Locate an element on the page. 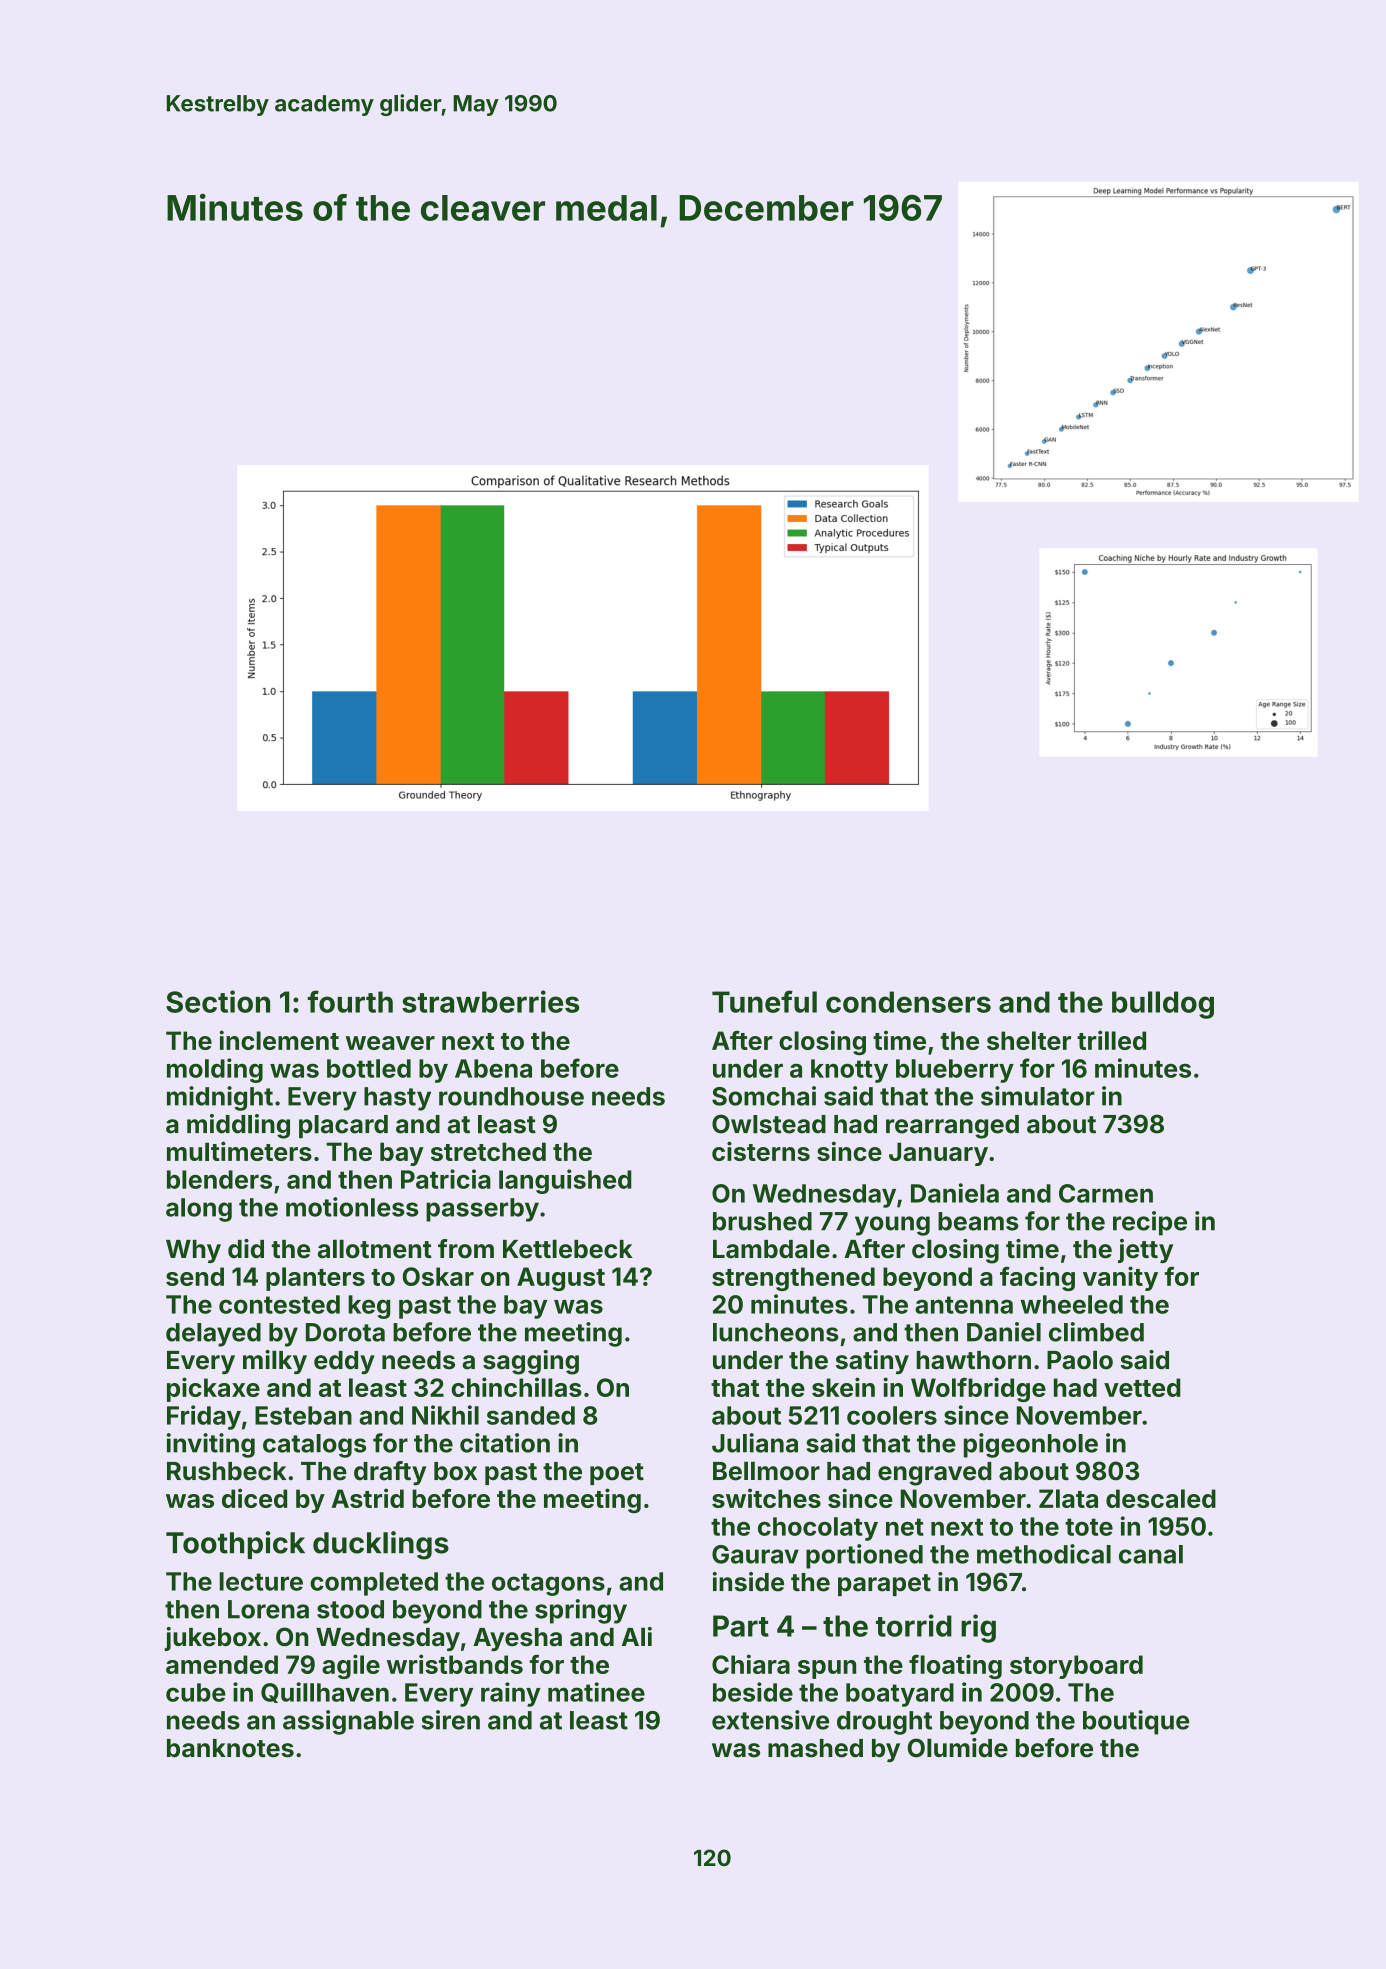  Gaurav is located at coordinates (755, 1554).
